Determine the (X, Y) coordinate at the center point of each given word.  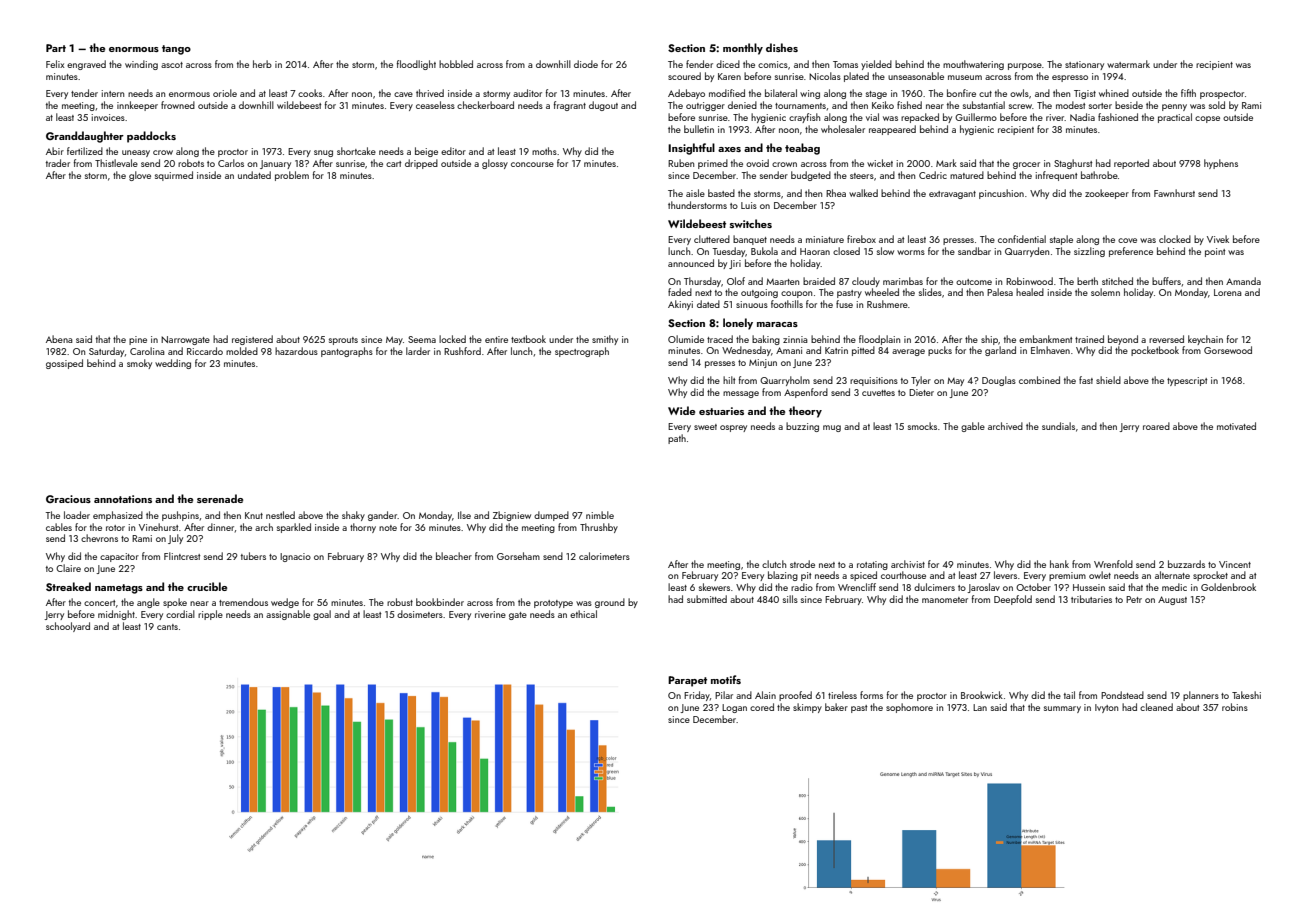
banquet (750, 240)
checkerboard (485, 105)
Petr (1134, 599)
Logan (734, 708)
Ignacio (295, 557)
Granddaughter (85, 137)
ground (610, 603)
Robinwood (1029, 281)
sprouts (343, 341)
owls (1019, 93)
